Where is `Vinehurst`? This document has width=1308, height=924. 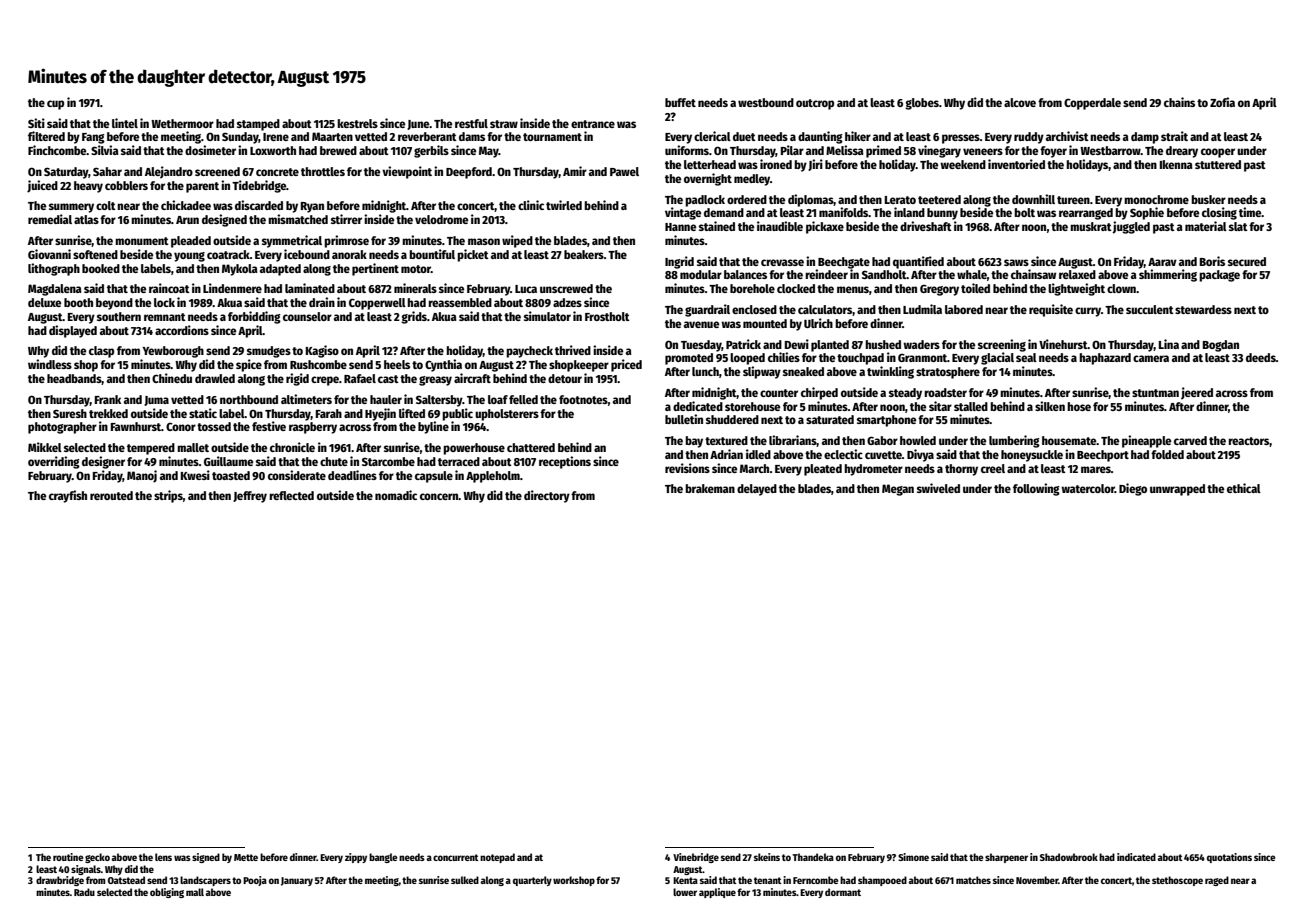
Vinehurst is located at coordinates (1063, 344).
